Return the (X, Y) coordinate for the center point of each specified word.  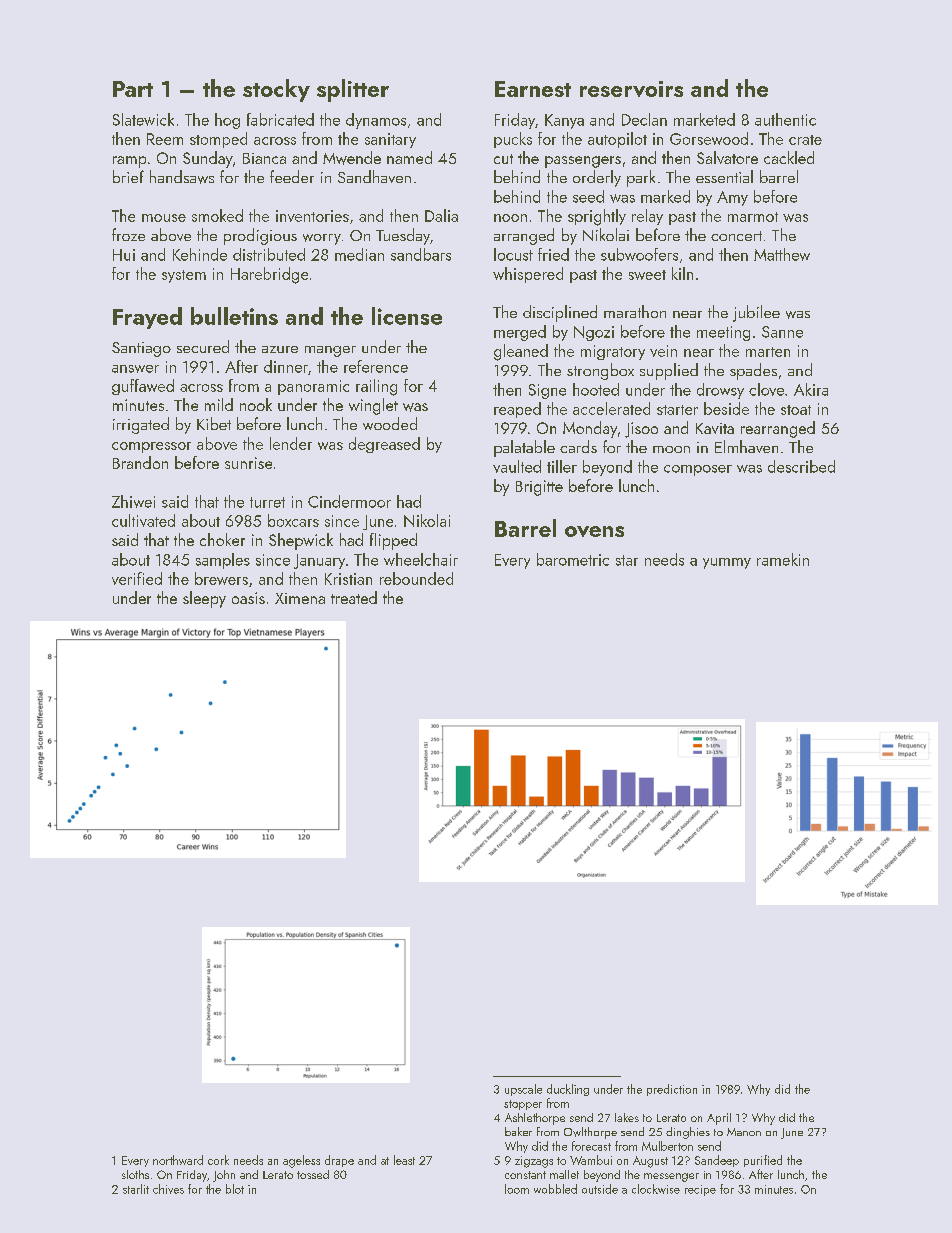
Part (133, 89)
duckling (568, 1090)
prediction (672, 1090)
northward (178, 1160)
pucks (513, 140)
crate (805, 140)
